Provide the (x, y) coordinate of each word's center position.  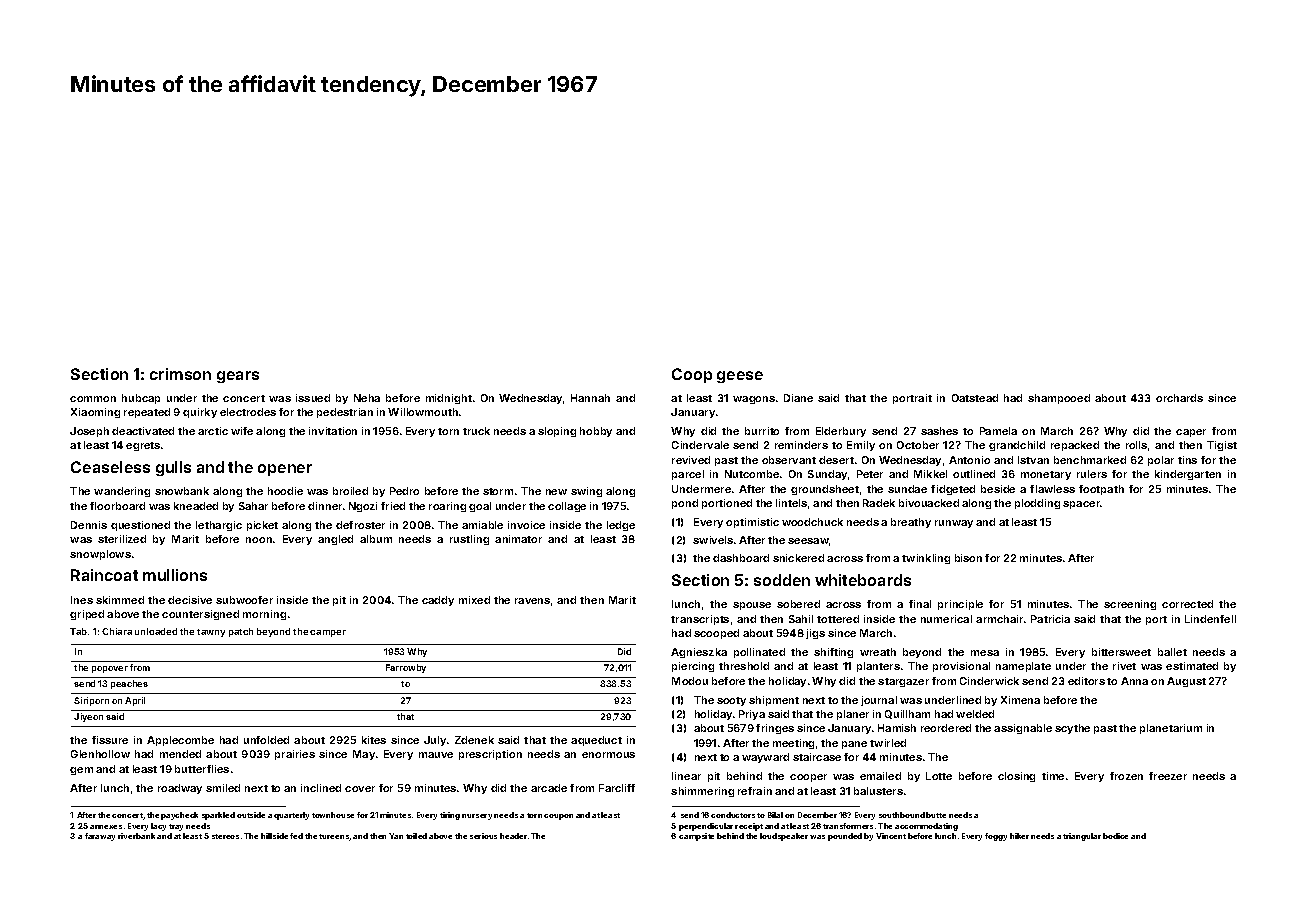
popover (110, 669)
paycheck (179, 816)
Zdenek (474, 740)
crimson (180, 374)
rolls (1136, 445)
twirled (888, 743)
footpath (1101, 490)
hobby (596, 432)
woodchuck (812, 522)
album (376, 539)
